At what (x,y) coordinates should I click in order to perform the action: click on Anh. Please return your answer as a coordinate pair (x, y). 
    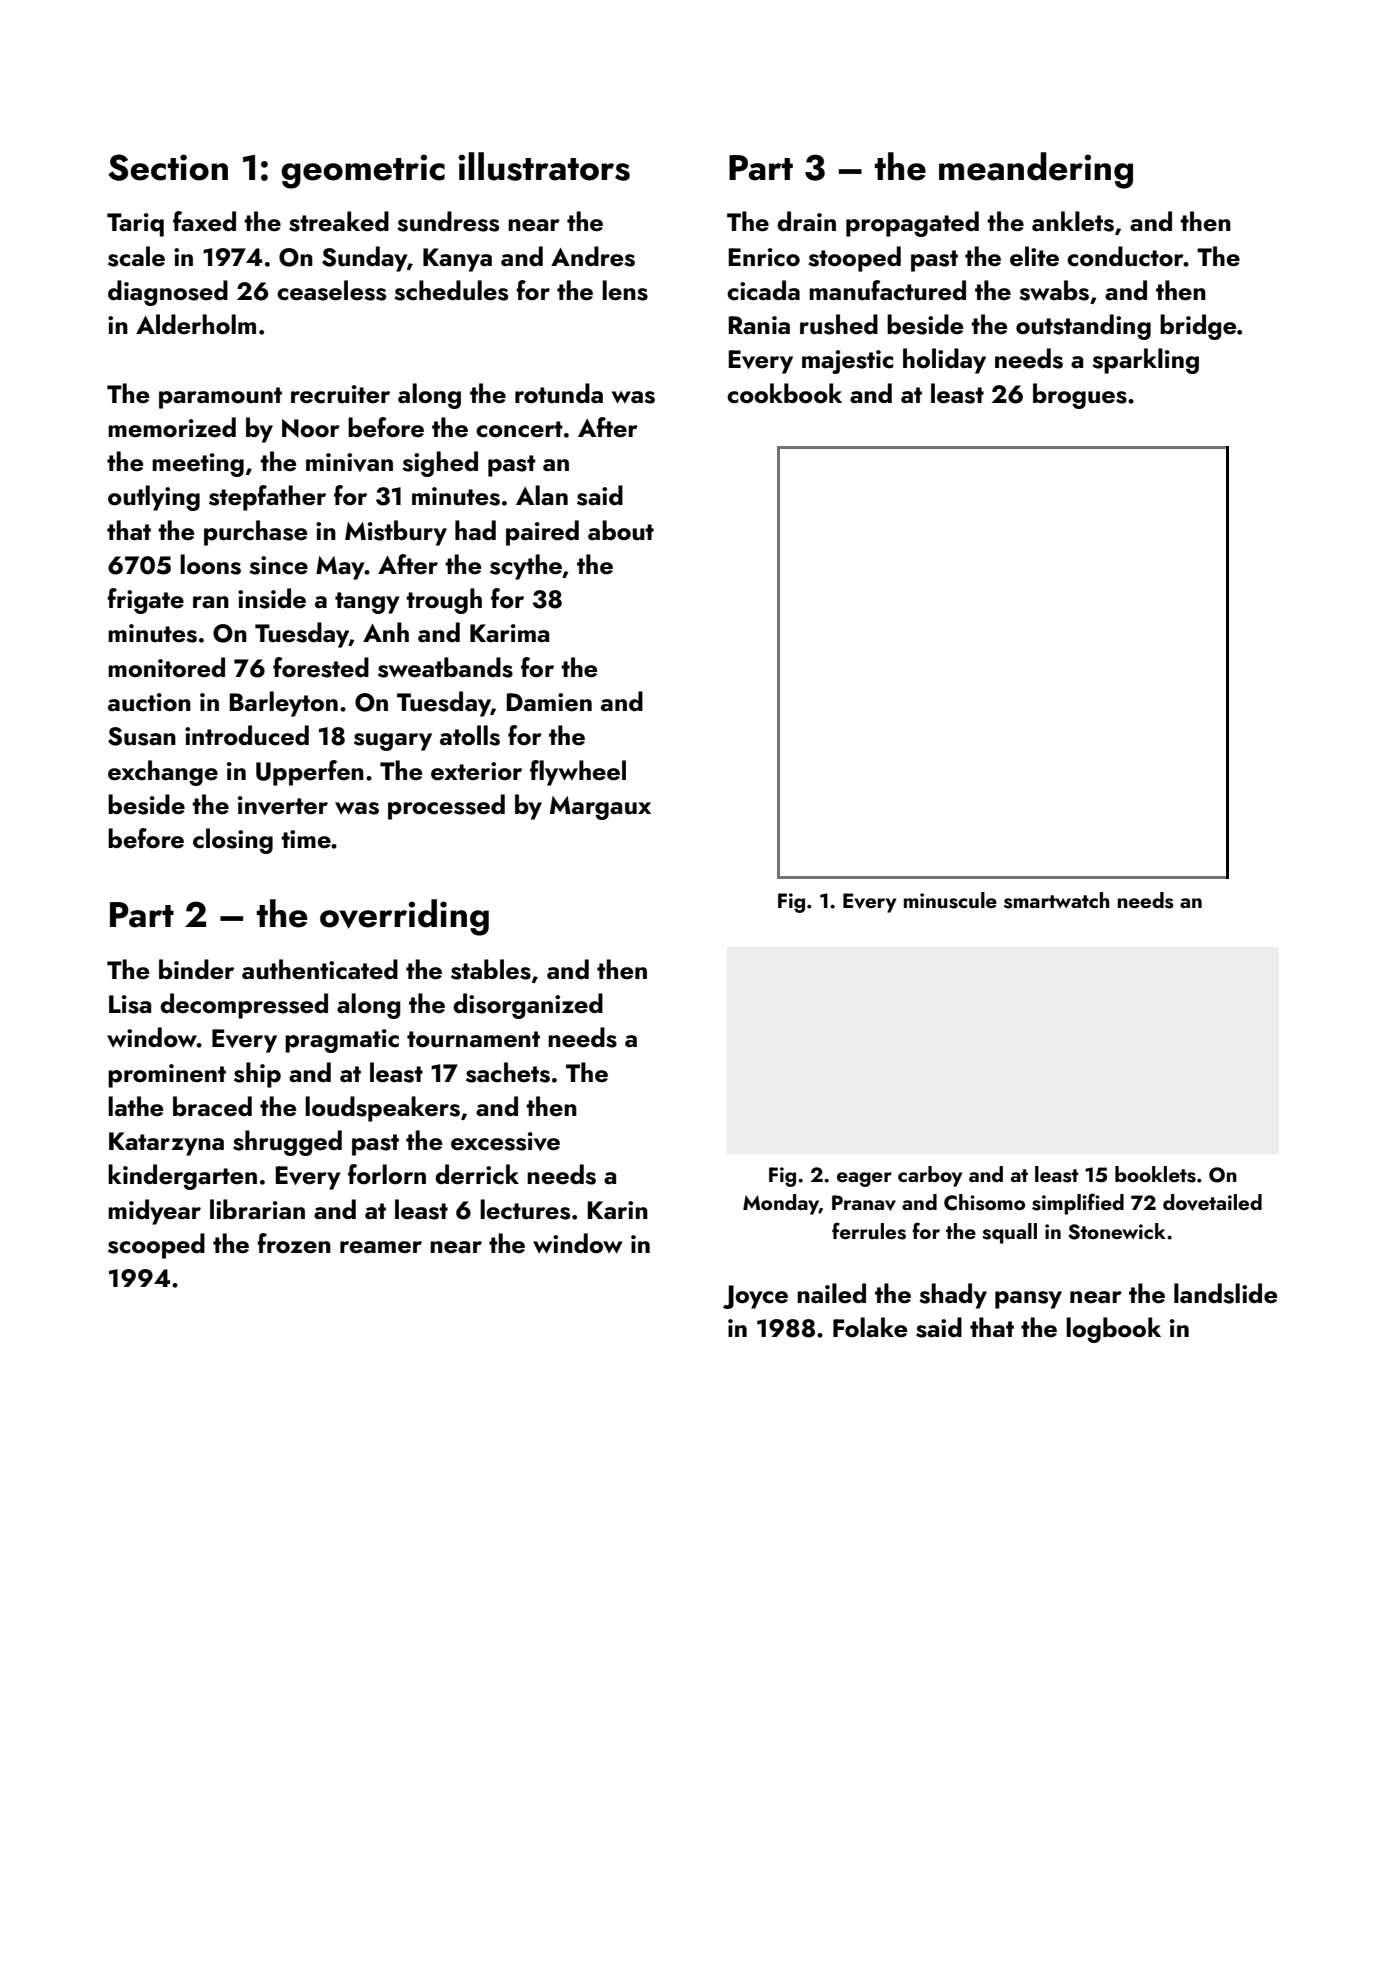
    Looking at the image, I should click on (386, 632).
